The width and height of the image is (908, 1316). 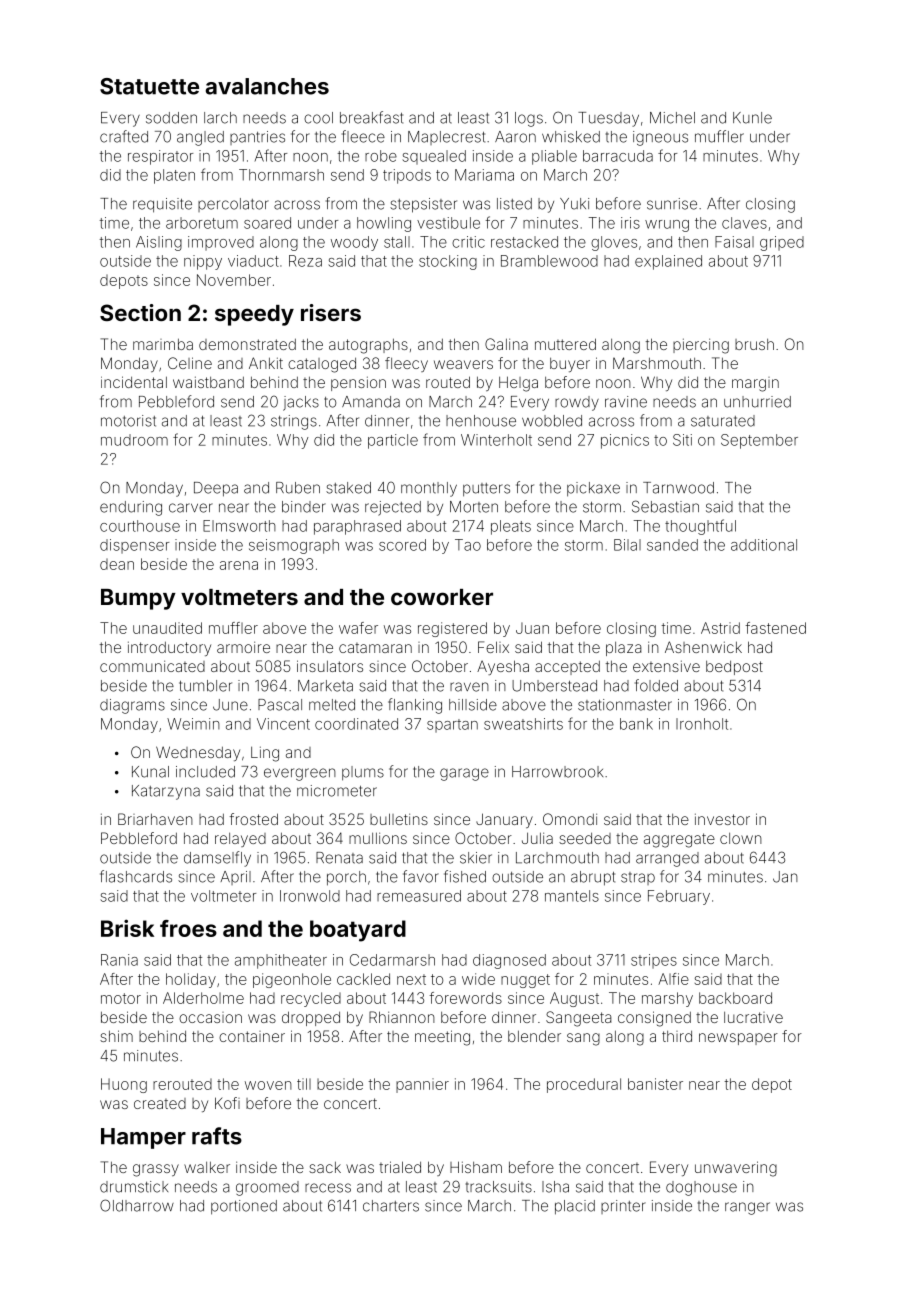 I want to click on unwavering, so click(x=736, y=1169).
